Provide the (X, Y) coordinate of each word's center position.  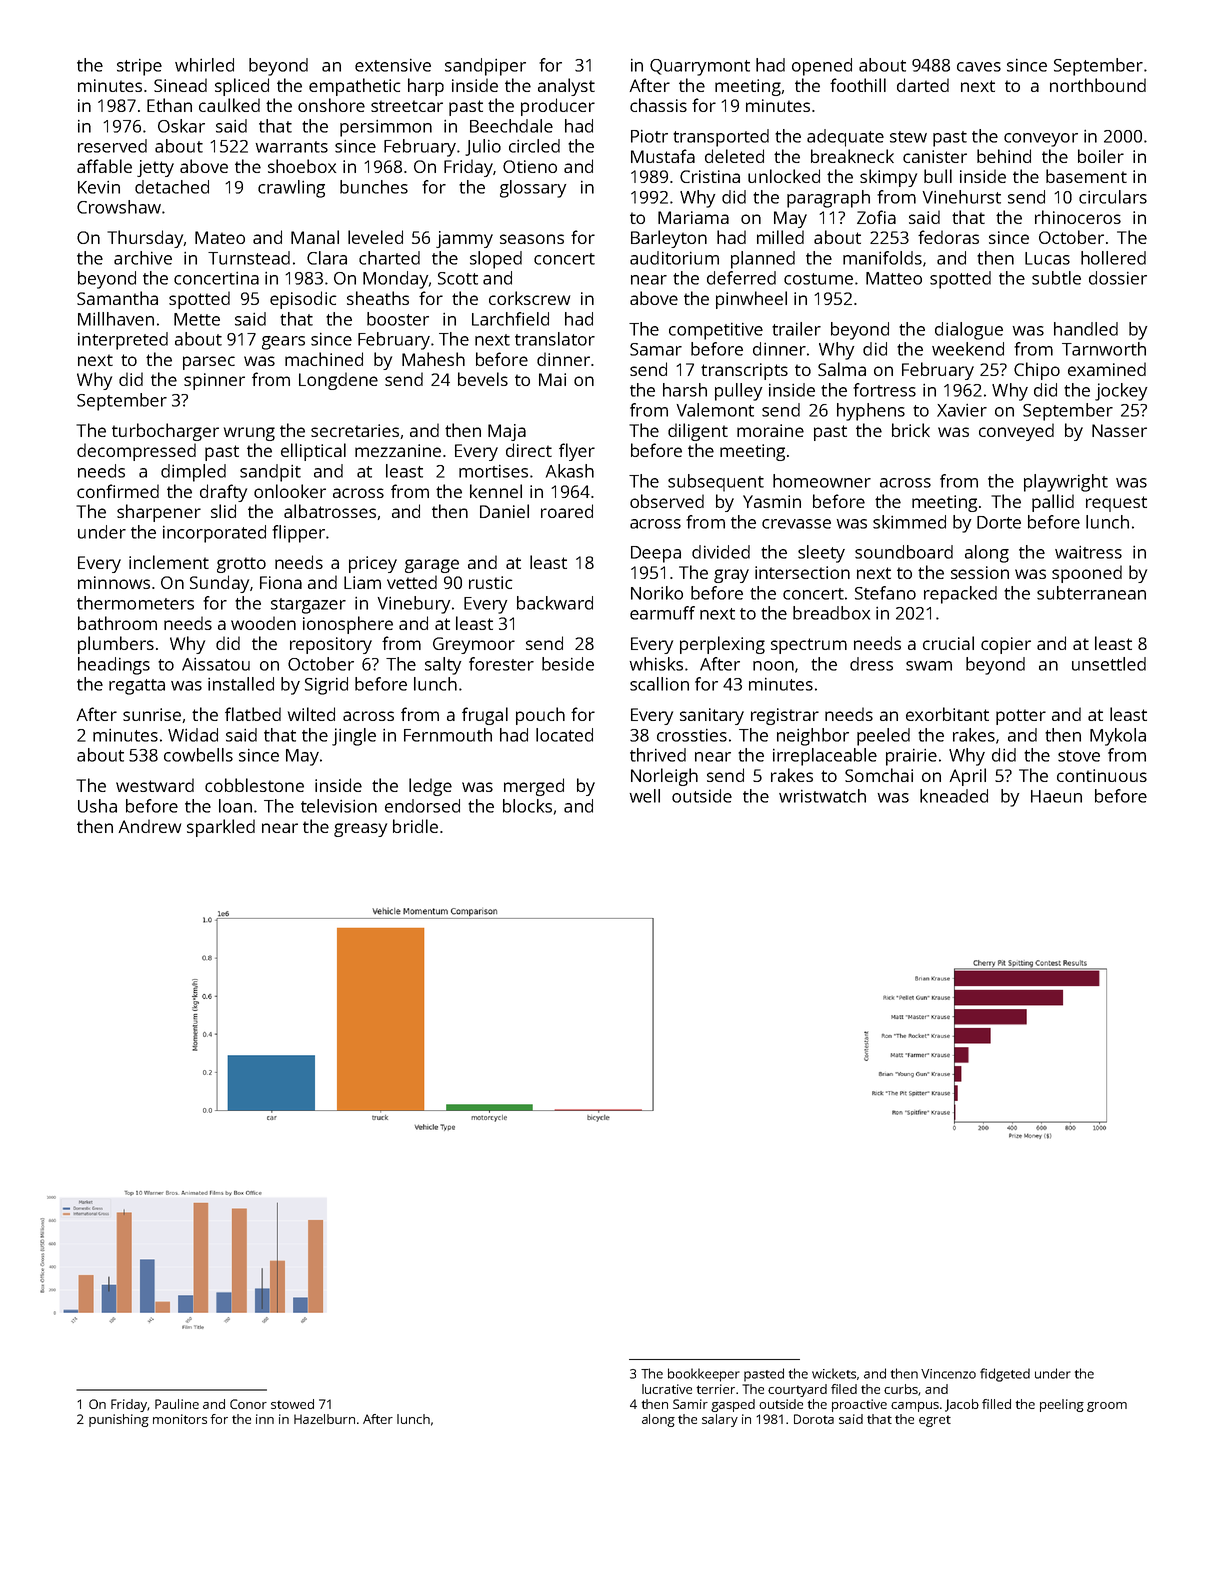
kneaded (954, 796)
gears (283, 343)
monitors (180, 1419)
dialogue (969, 331)
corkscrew (529, 298)
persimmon (386, 128)
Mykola (1118, 737)
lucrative (667, 1389)
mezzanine (398, 450)
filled (996, 1404)
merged (534, 787)
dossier (1118, 278)
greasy (360, 830)
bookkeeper (704, 1375)
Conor (248, 1404)
